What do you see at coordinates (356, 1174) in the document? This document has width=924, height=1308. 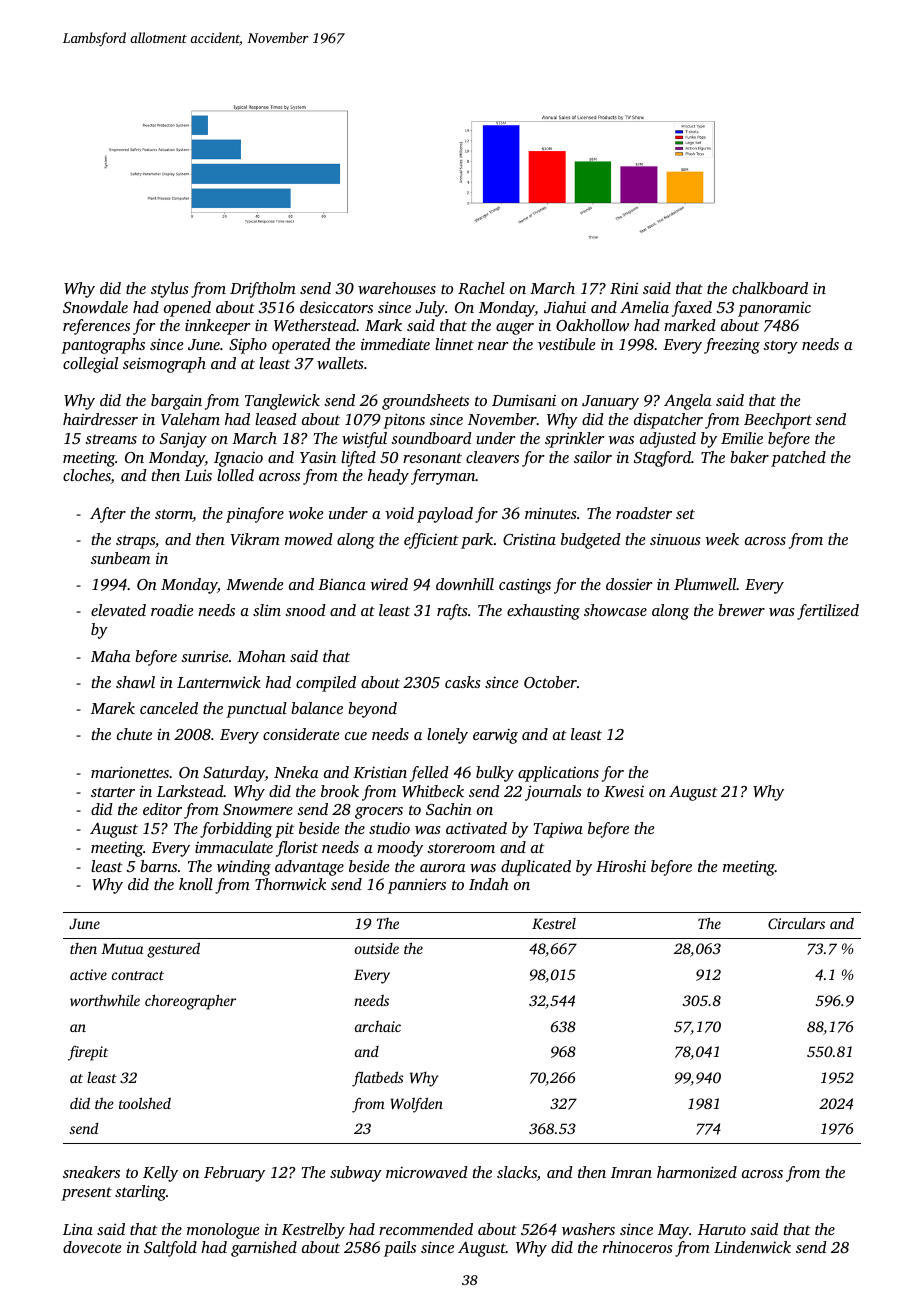 I see `subway` at bounding box center [356, 1174].
